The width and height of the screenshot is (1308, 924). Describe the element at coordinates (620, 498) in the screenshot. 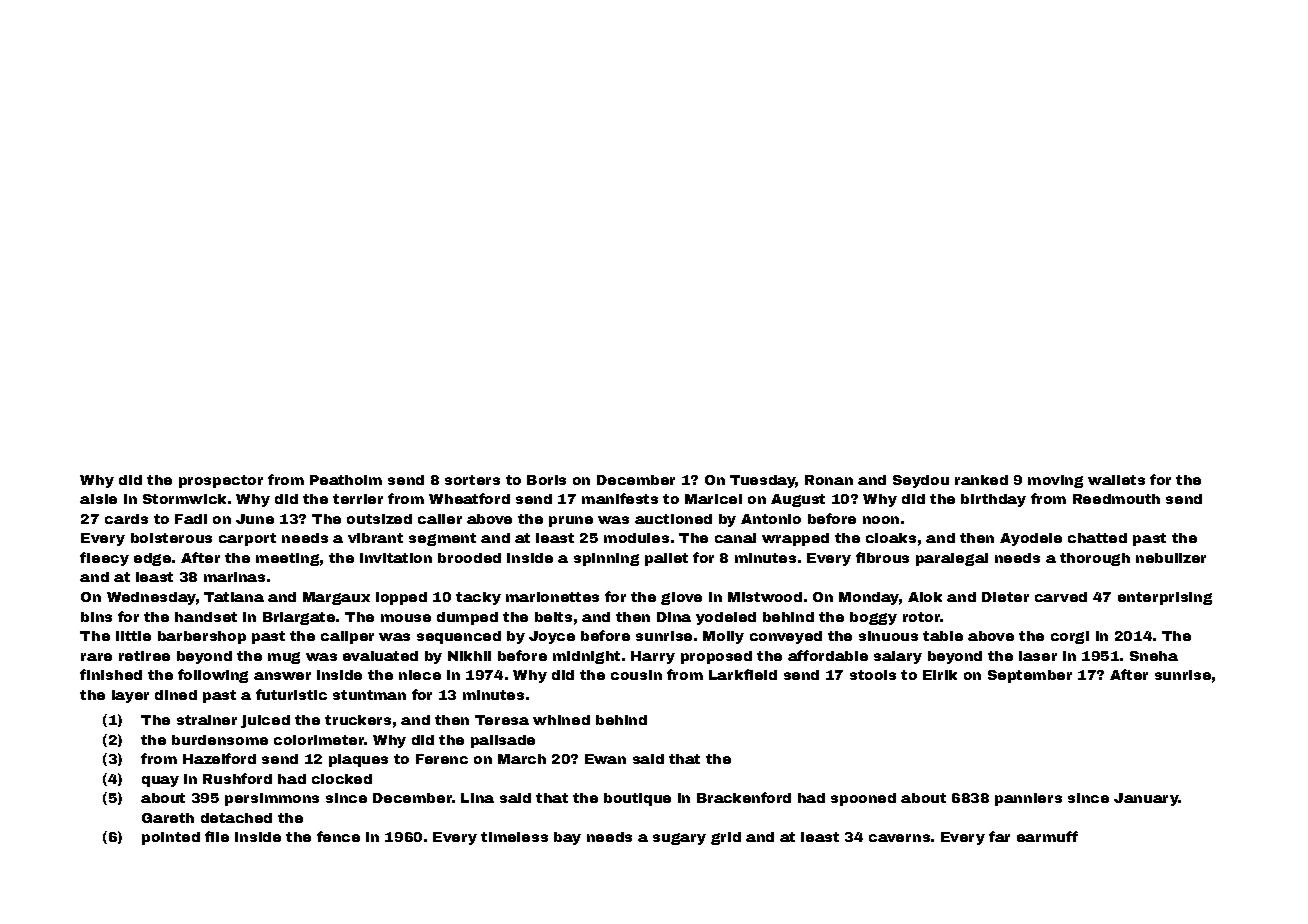

I see `manifests` at that location.
